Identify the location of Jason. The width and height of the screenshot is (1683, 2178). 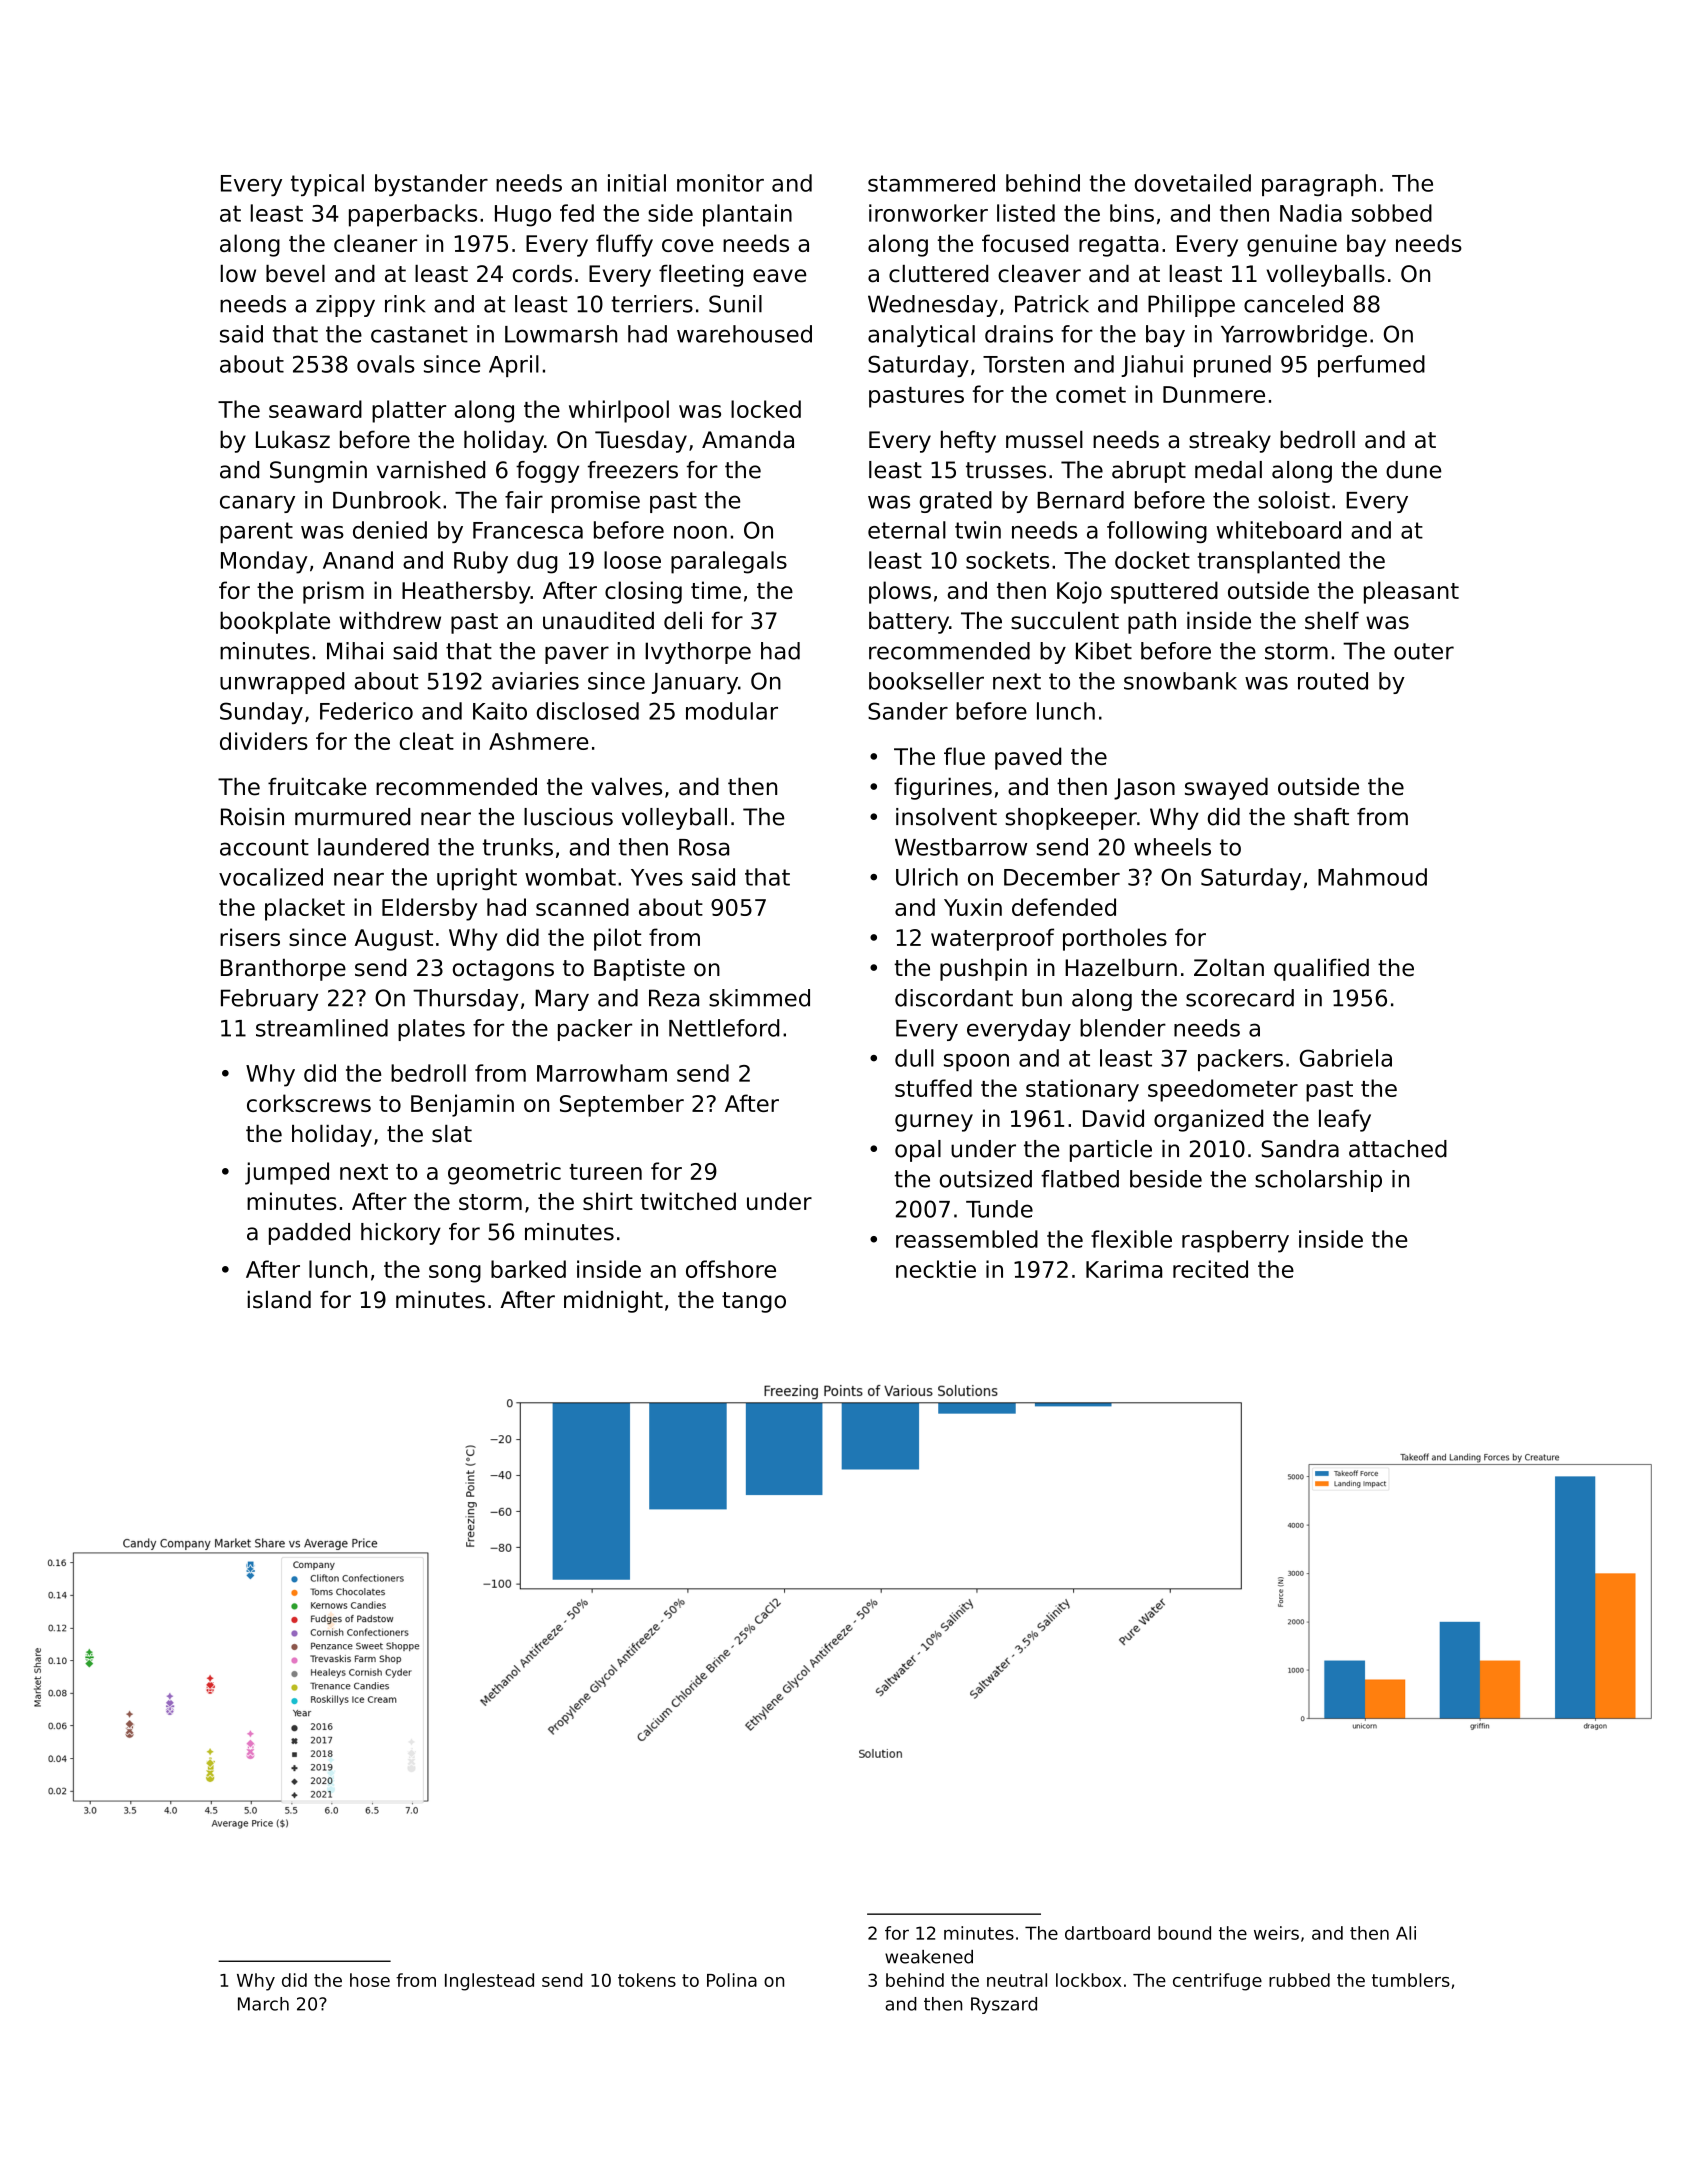
(1144, 789).
